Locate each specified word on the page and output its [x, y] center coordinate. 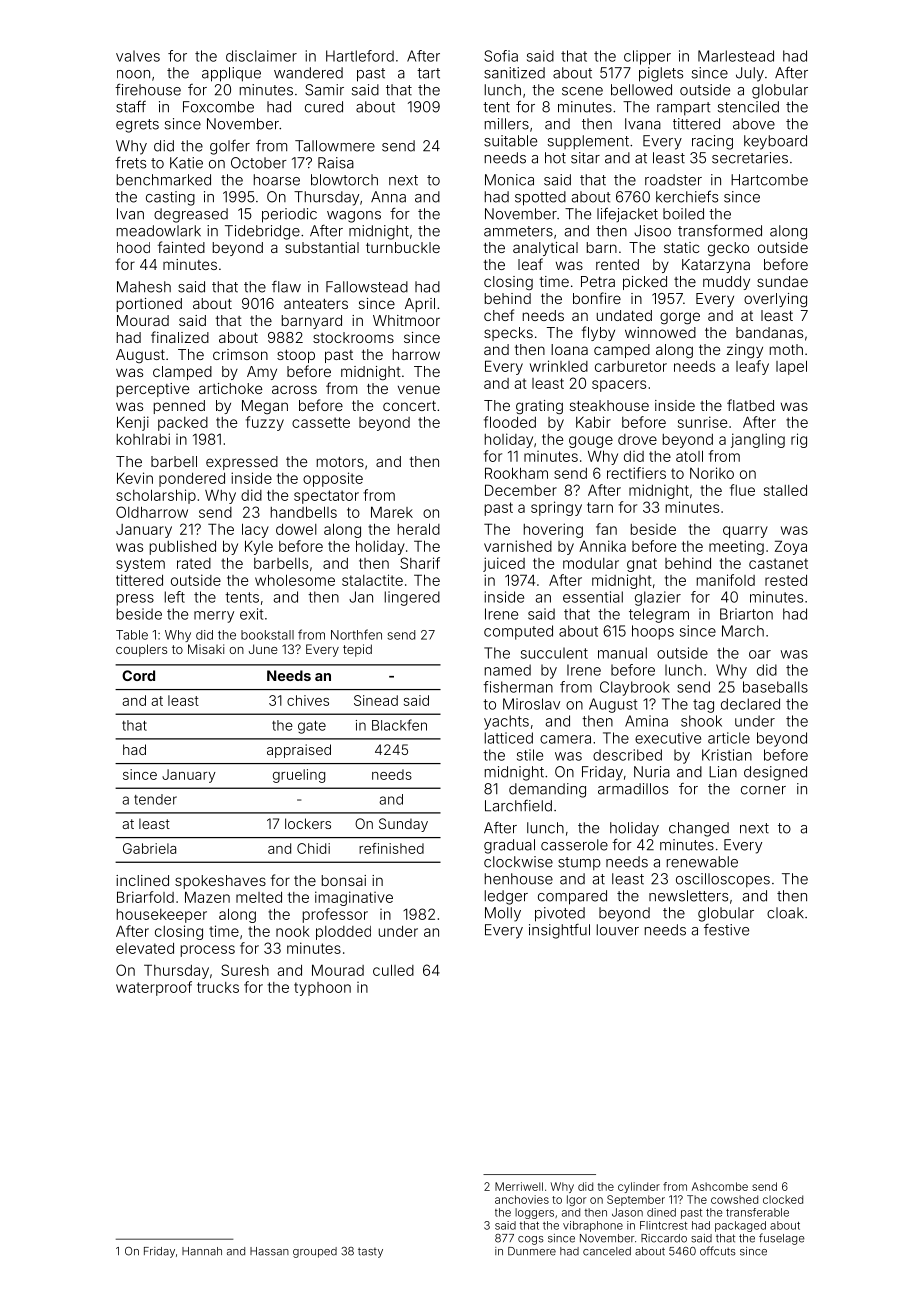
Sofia [501, 56]
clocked [783, 1199]
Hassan [269, 1251]
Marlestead [736, 56]
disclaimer [261, 56]
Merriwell [519, 1186]
